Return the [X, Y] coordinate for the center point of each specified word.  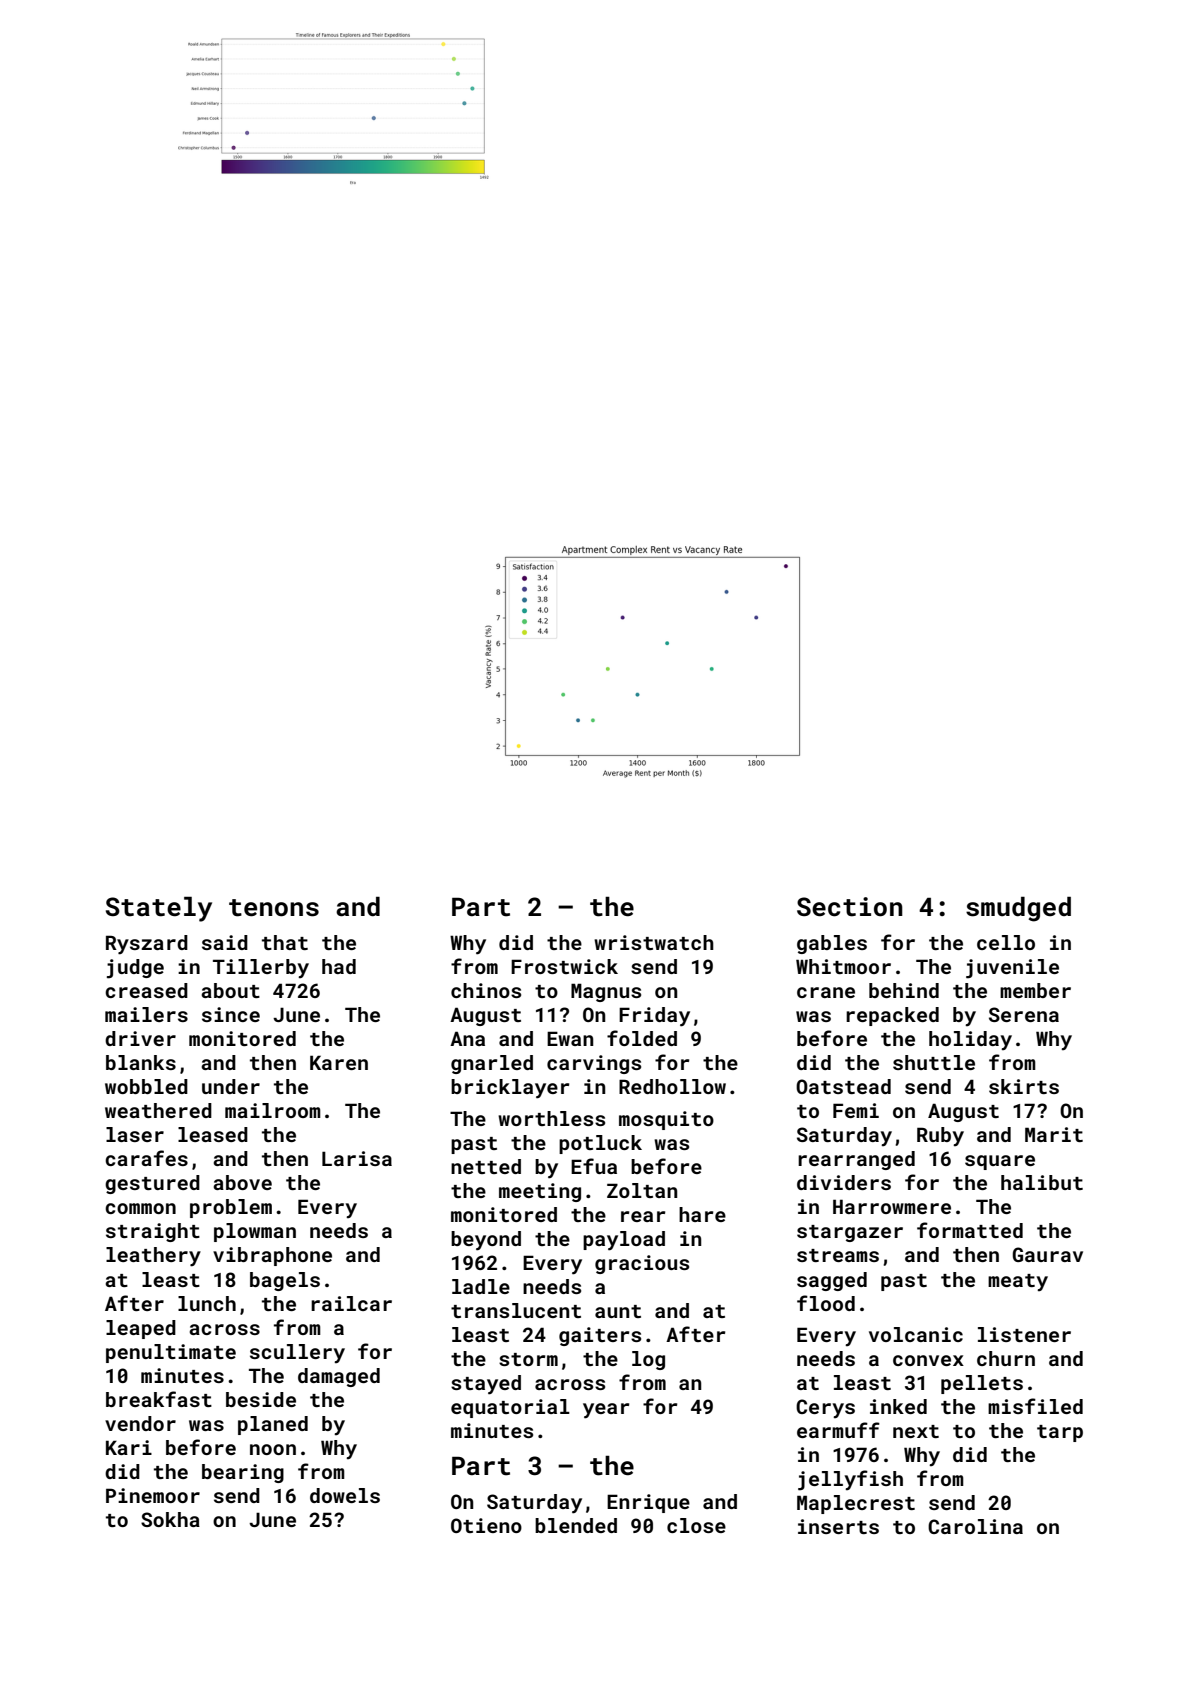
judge [135, 969]
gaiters [600, 1336]
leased [213, 1134]
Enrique [648, 1503]
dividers [844, 1182]
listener [1024, 1334]
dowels [345, 1495]
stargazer [850, 1233]
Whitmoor [843, 966]
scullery [297, 1353]
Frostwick [564, 966]
